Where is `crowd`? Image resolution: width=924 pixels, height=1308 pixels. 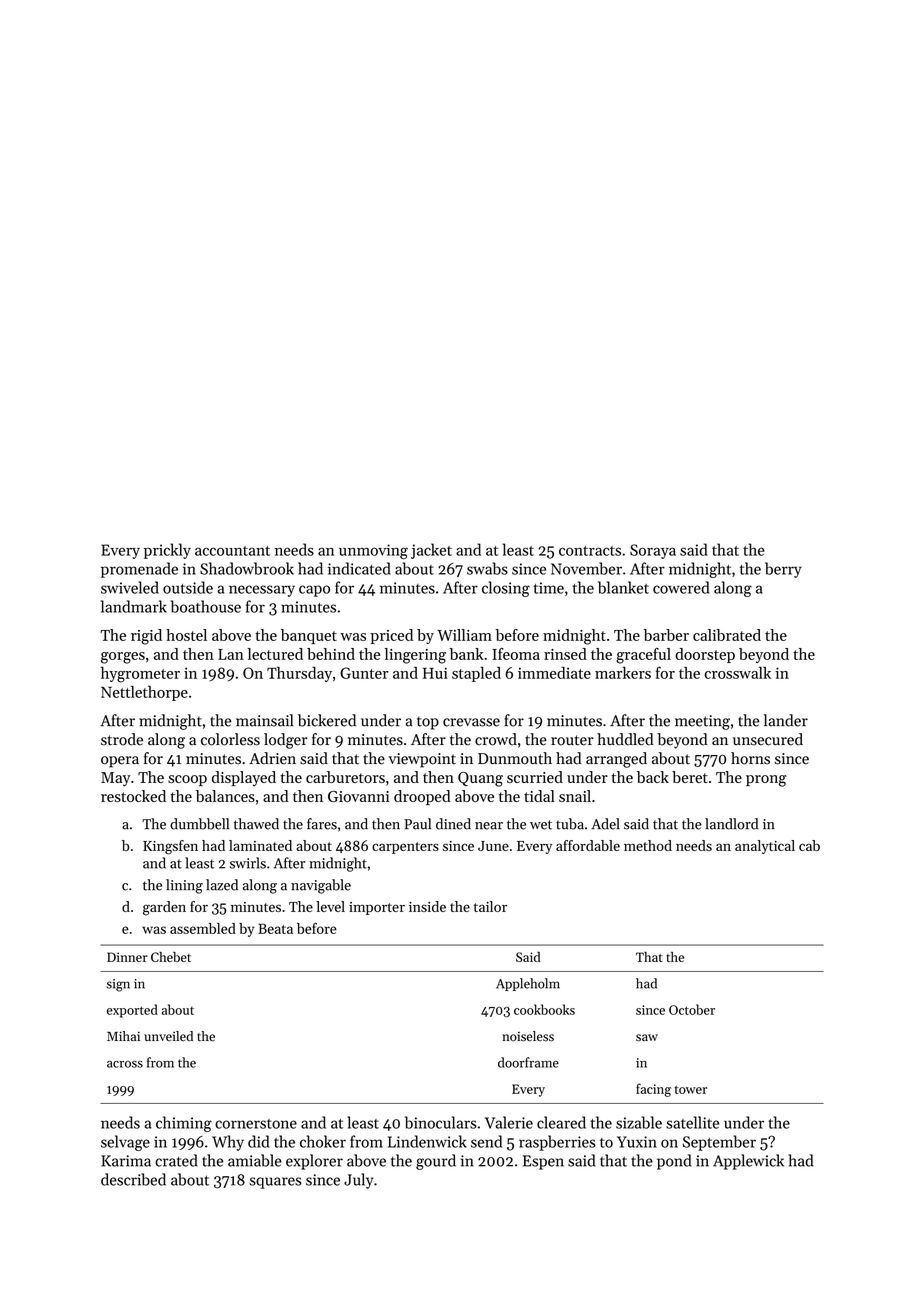 crowd is located at coordinates (496, 739).
